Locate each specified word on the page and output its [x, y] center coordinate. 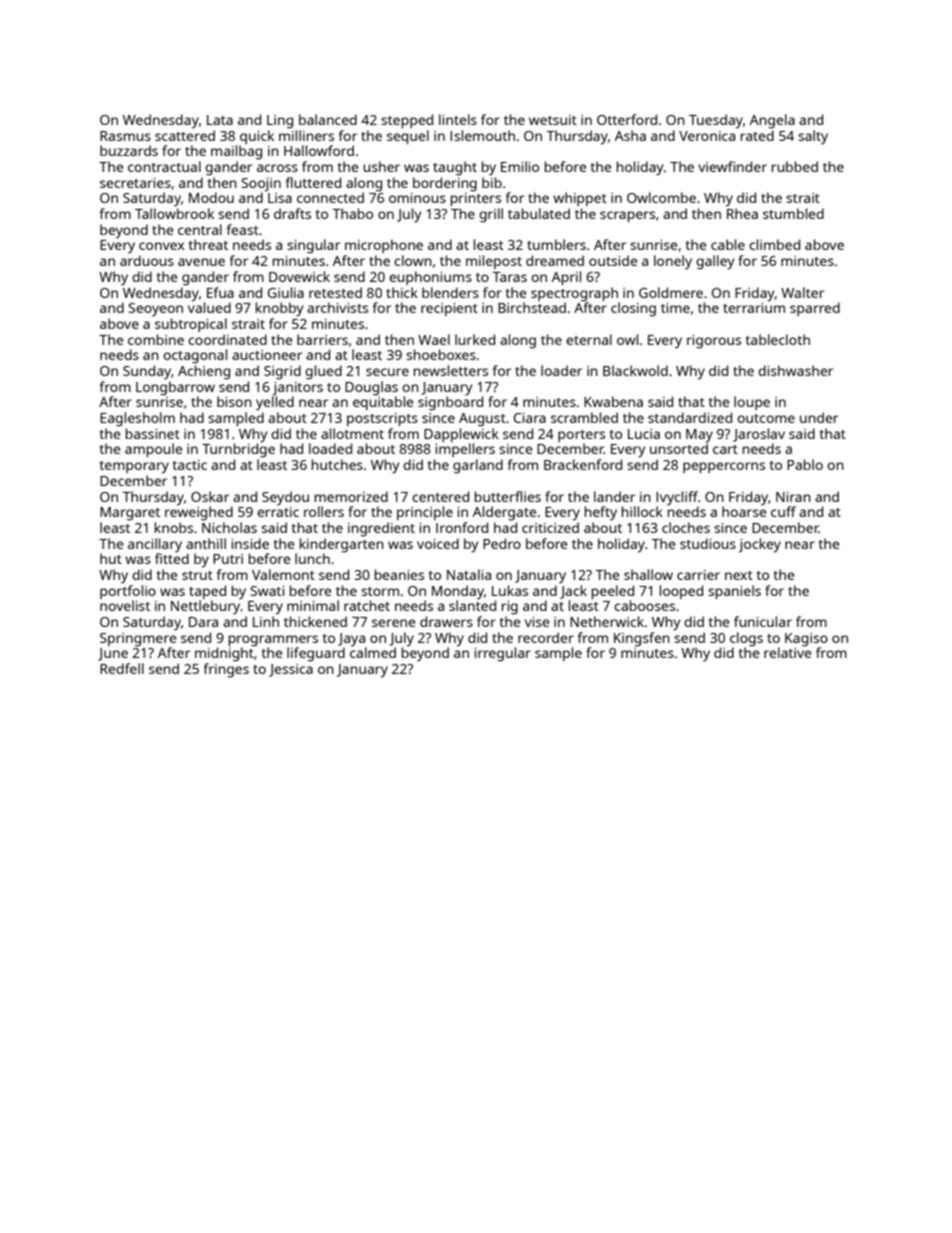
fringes [226, 670]
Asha [630, 135]
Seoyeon [156, 310]
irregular [502, 654]
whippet [580, 199]
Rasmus [125, 136]
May [699, 436]
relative [788, 652]
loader [561, 370]
